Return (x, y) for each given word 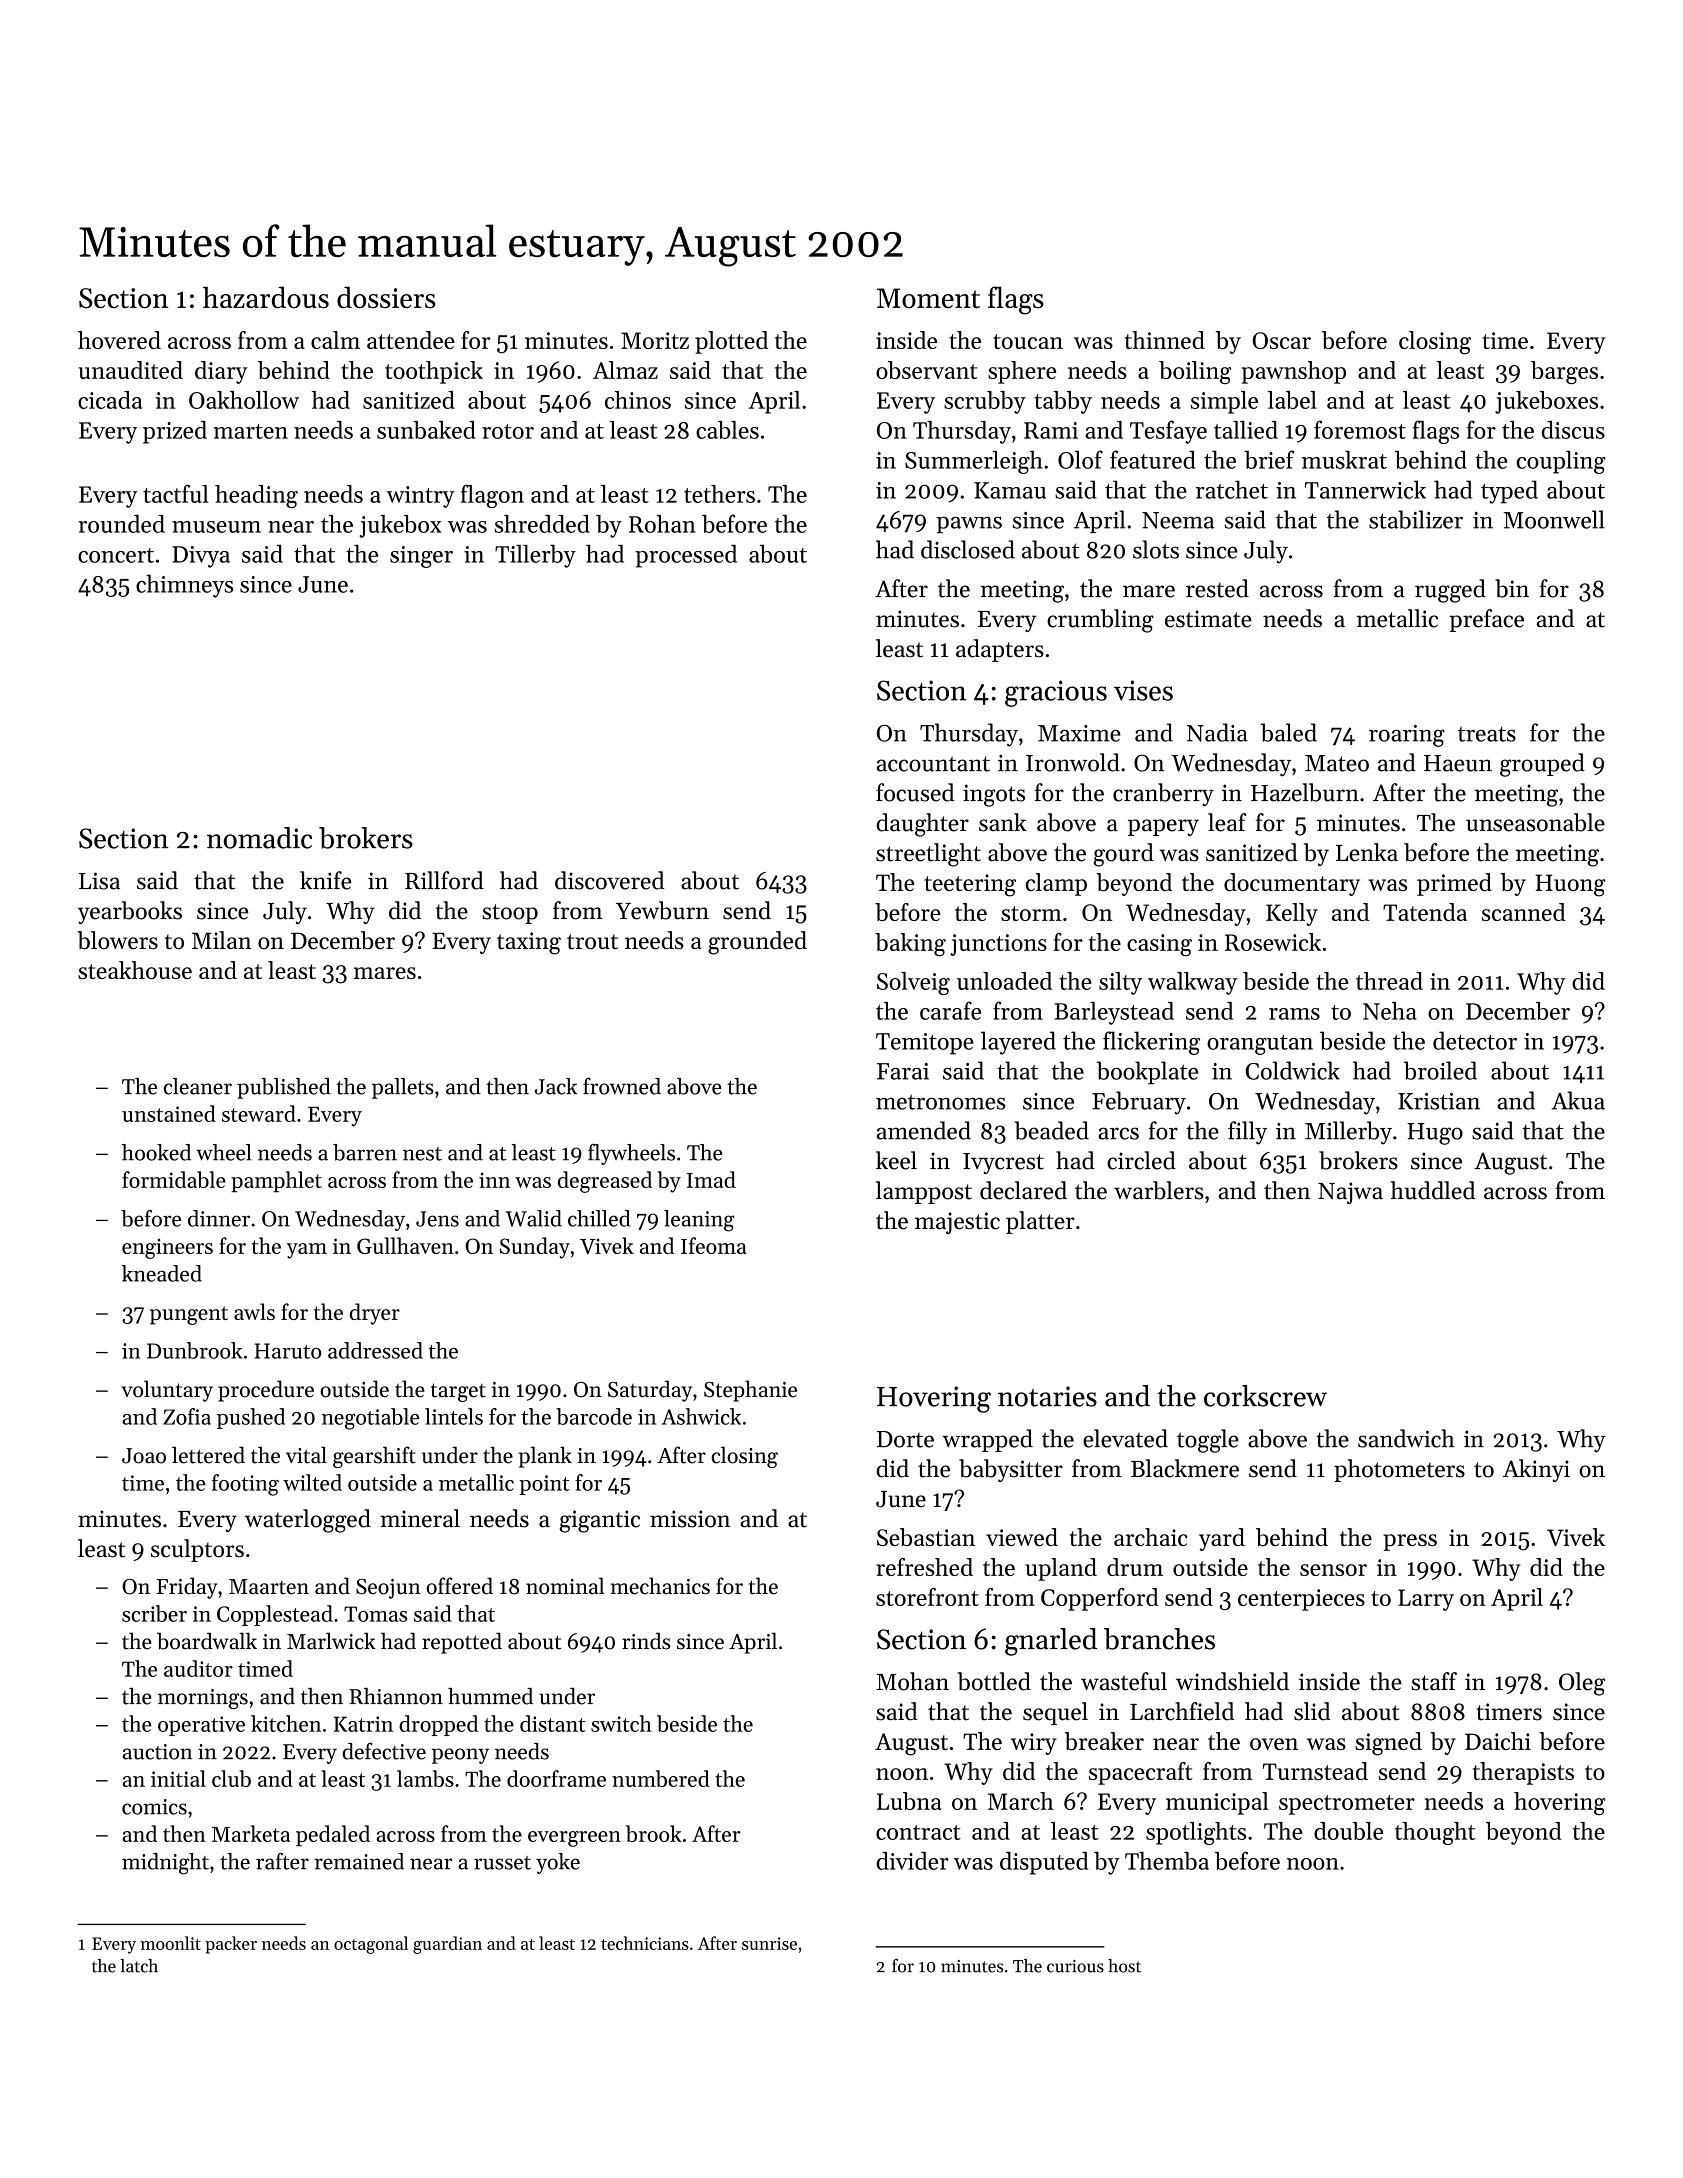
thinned (1165, 340)
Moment (928, 298)
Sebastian (926, 1537)
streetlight (928, 855)
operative (201, 1726)
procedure (266, 1391)
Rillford (444, 880)
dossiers (386, 297)
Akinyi (1536, 1470)
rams (1294, 1014)
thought (1435, 1833)
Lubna (909, 1801)
